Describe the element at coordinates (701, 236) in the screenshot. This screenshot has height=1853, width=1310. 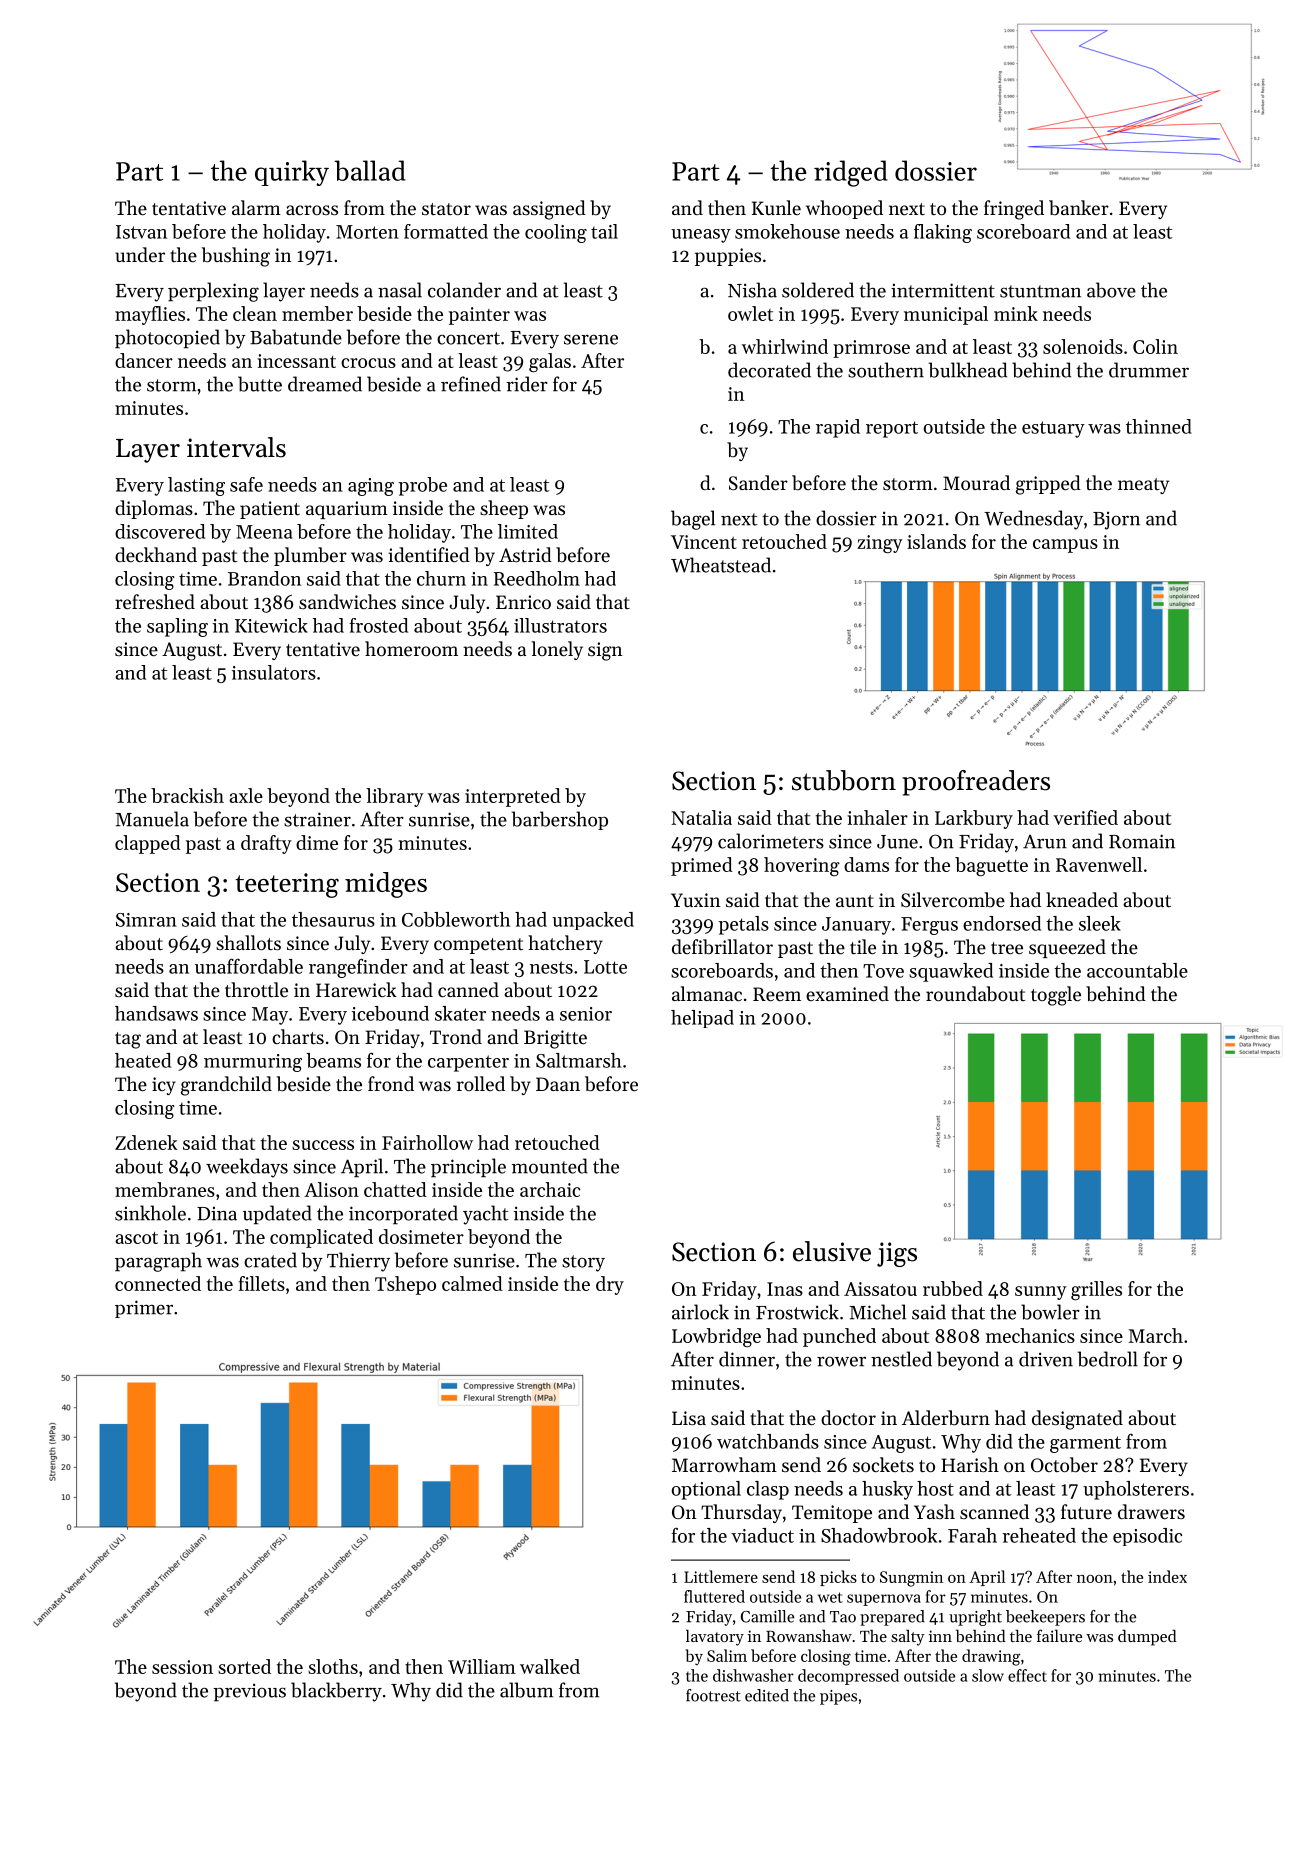
I see `uneasy` at that location.
